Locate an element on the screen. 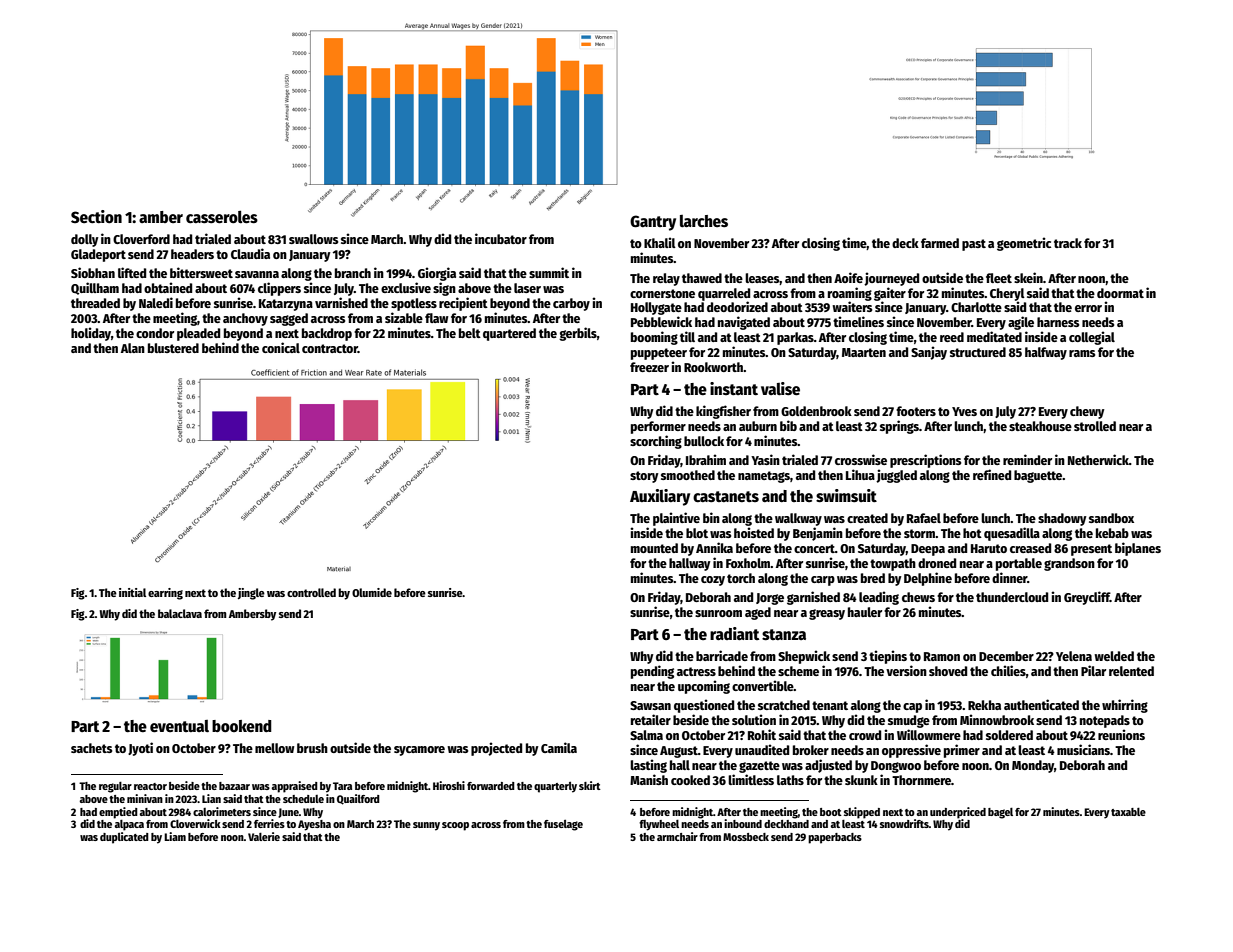 This screenshot has height=952, width=1233. branch is located at coordinates (353, 273).
